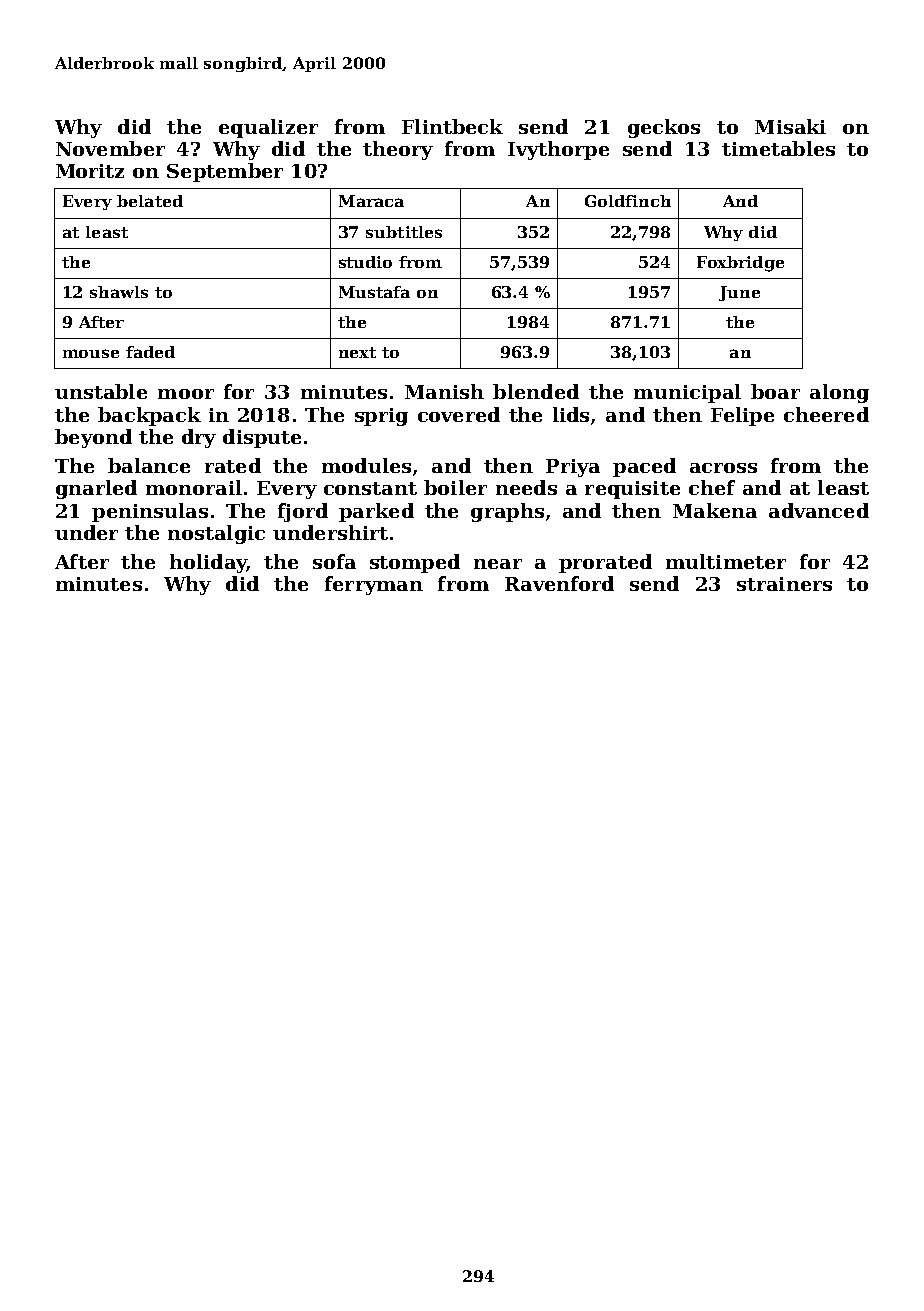  Describe the element at coordinates (404, 232) in the document. I see `subtitles` at that location.
